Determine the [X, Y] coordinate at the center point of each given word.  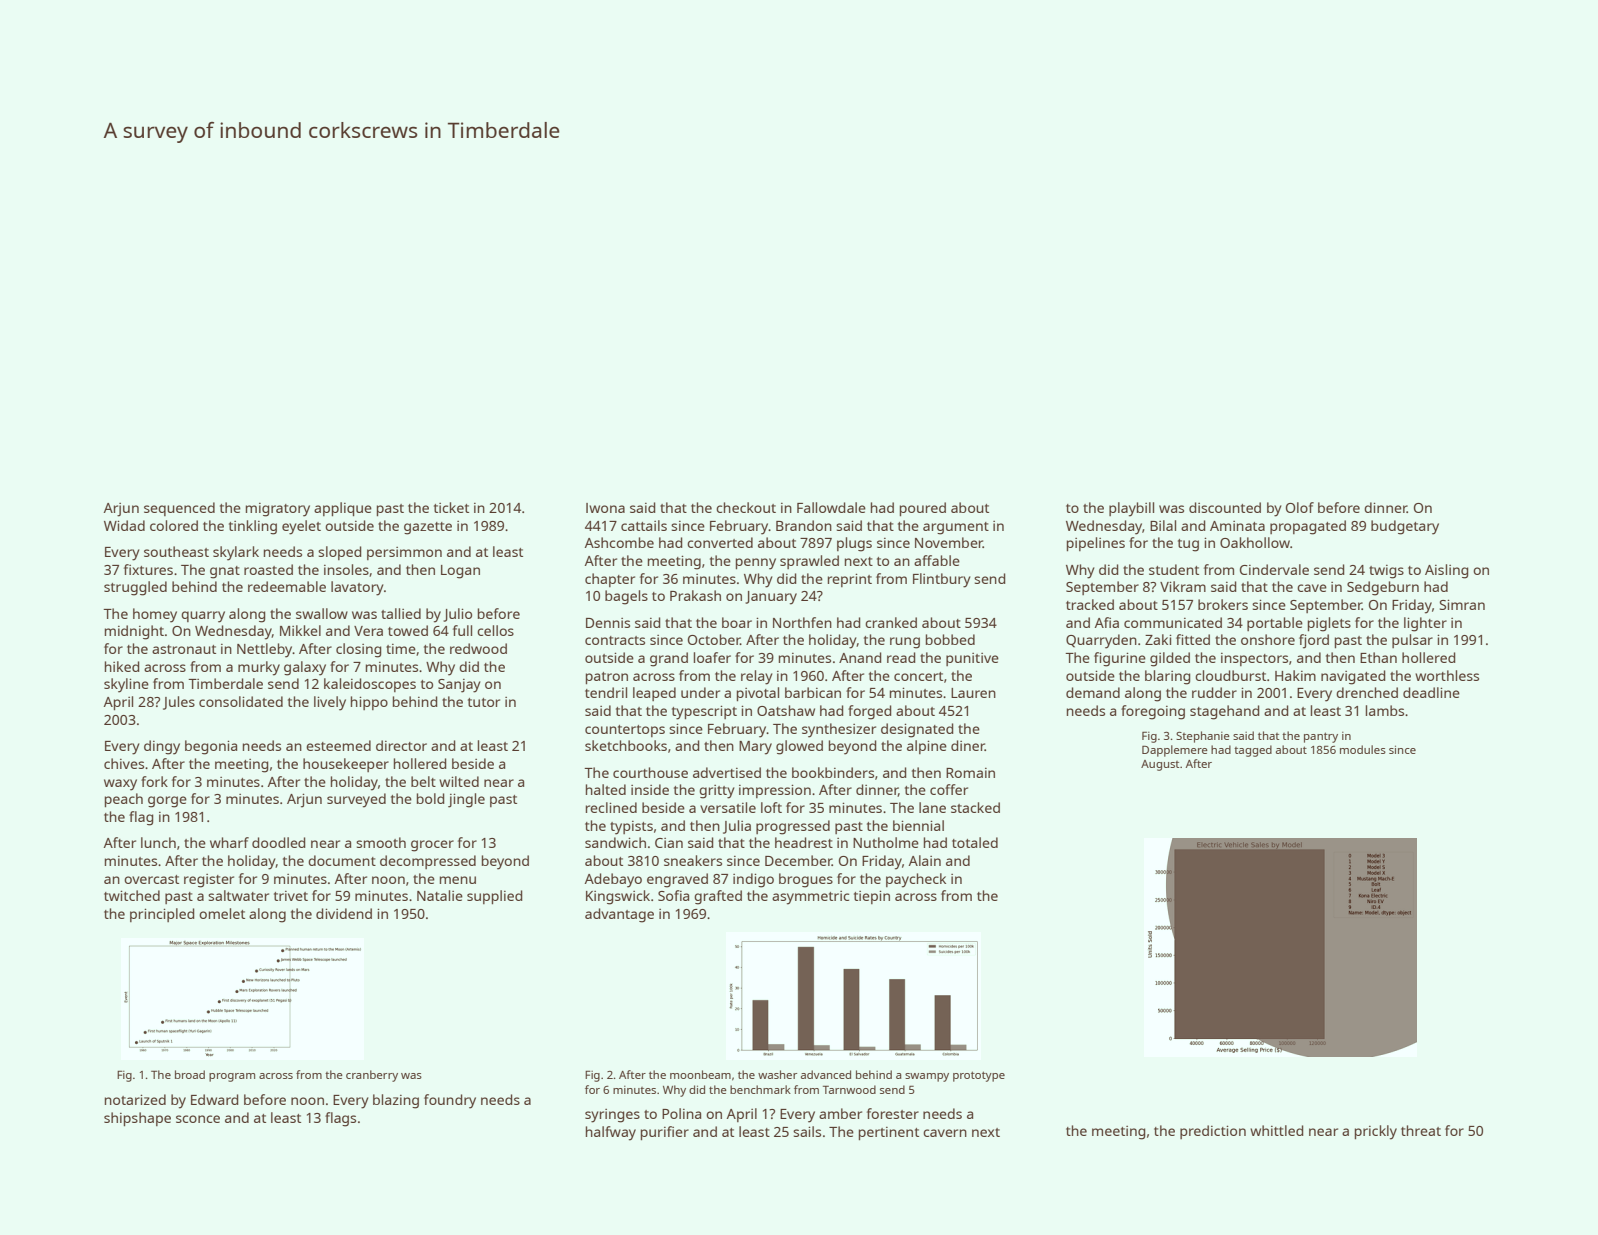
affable [937, 560]
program [232, 1077]
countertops [625, 731]
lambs [1385, 710]
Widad [124, 525]
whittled [1276, 1130]
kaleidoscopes [370, 685]
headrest [804, 842]
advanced [826, 1074]
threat [1421, 1130]
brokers [1223, 604]
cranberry [372, 1076]
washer [777, 1074]
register [209, 881]
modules [1363, 749]
